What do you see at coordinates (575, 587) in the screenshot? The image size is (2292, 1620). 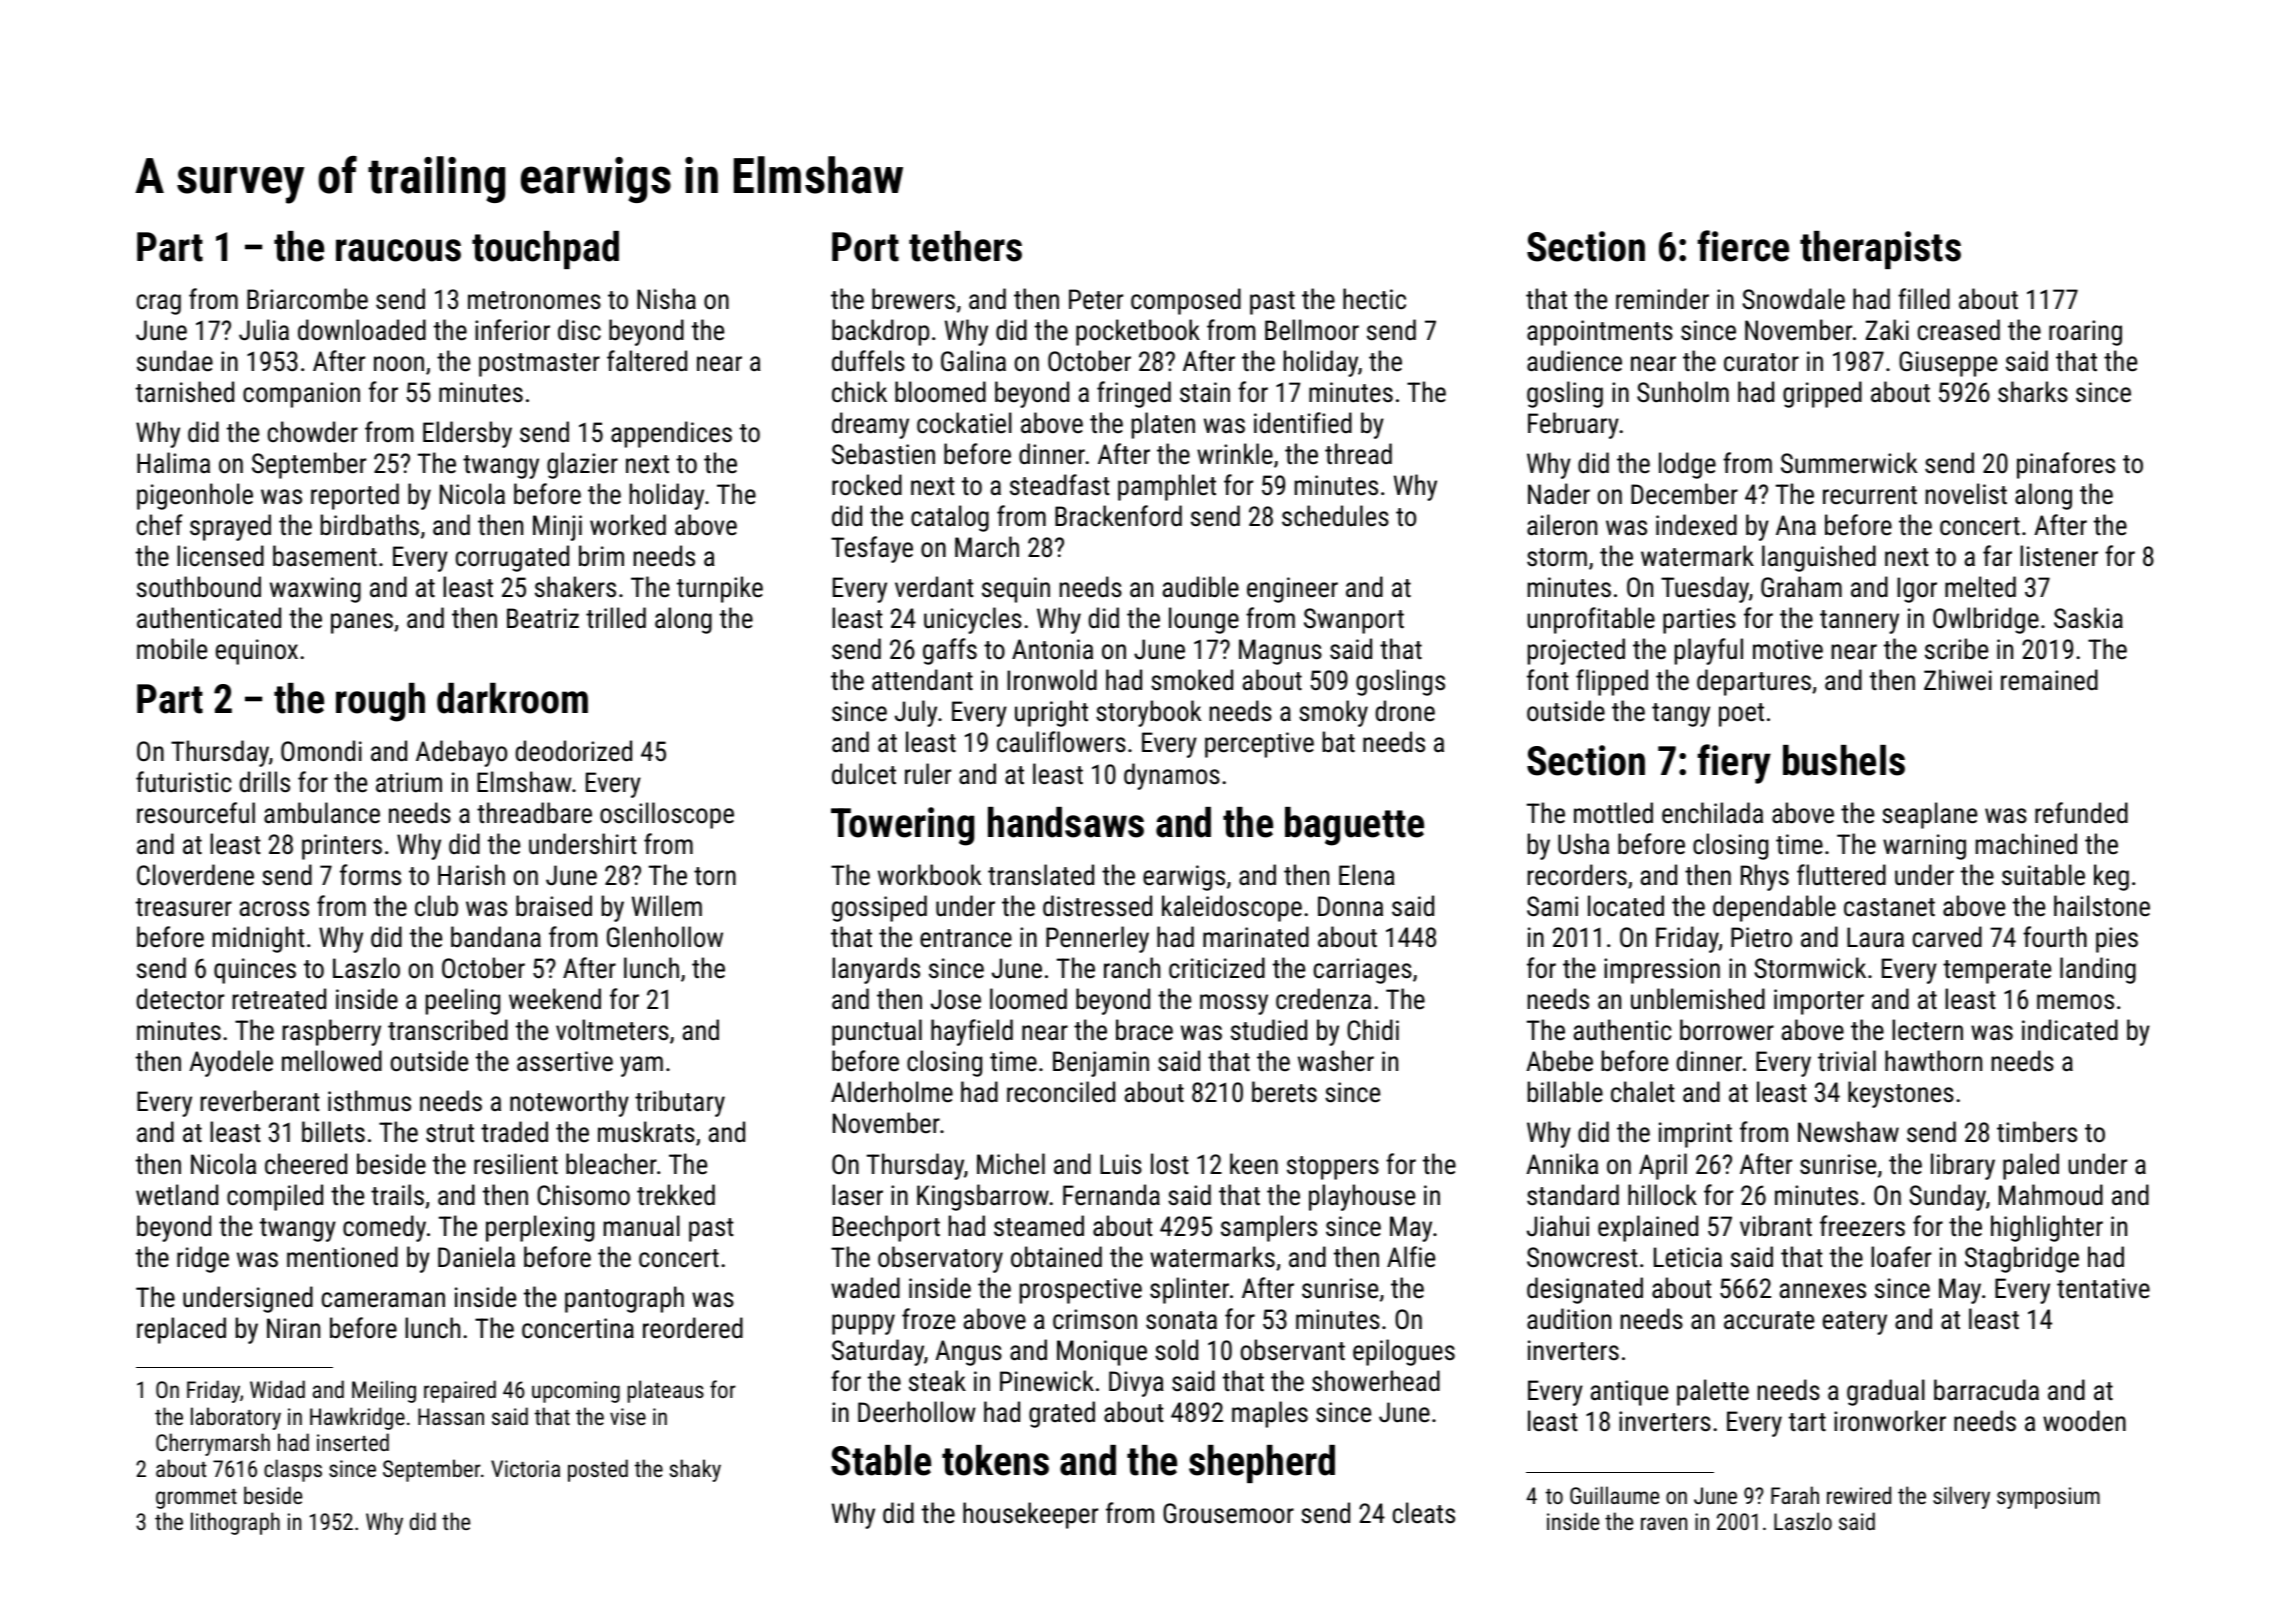 I see `shakers` at bounding box center [575, 587].
